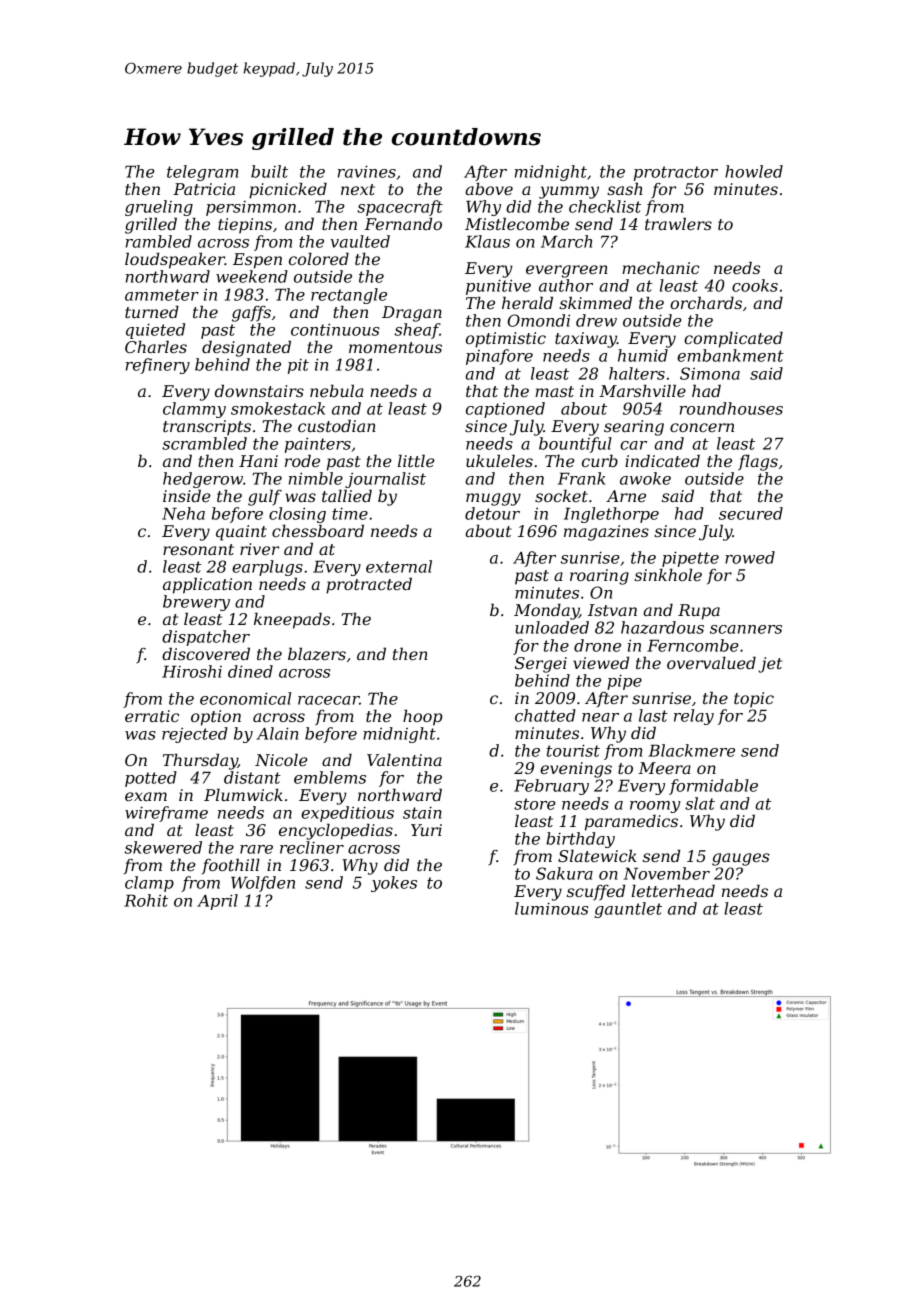 The image size is (908, 1316). What do you see at coordinates (155, 331) in the image?
I see `quieted` at bounding box center [155, 331].
